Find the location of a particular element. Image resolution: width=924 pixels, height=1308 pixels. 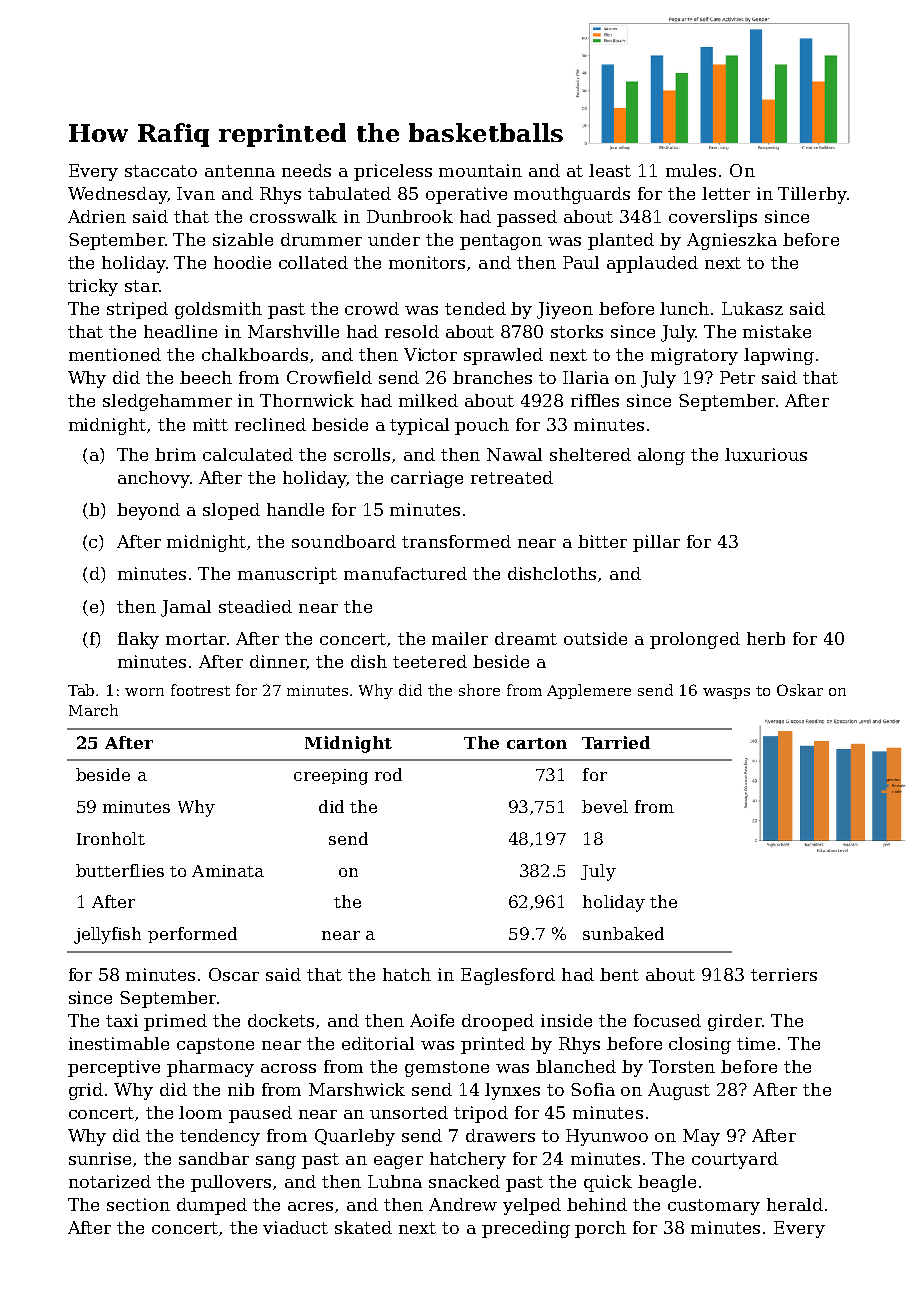

beyond is located at coordinates (148, 511).
